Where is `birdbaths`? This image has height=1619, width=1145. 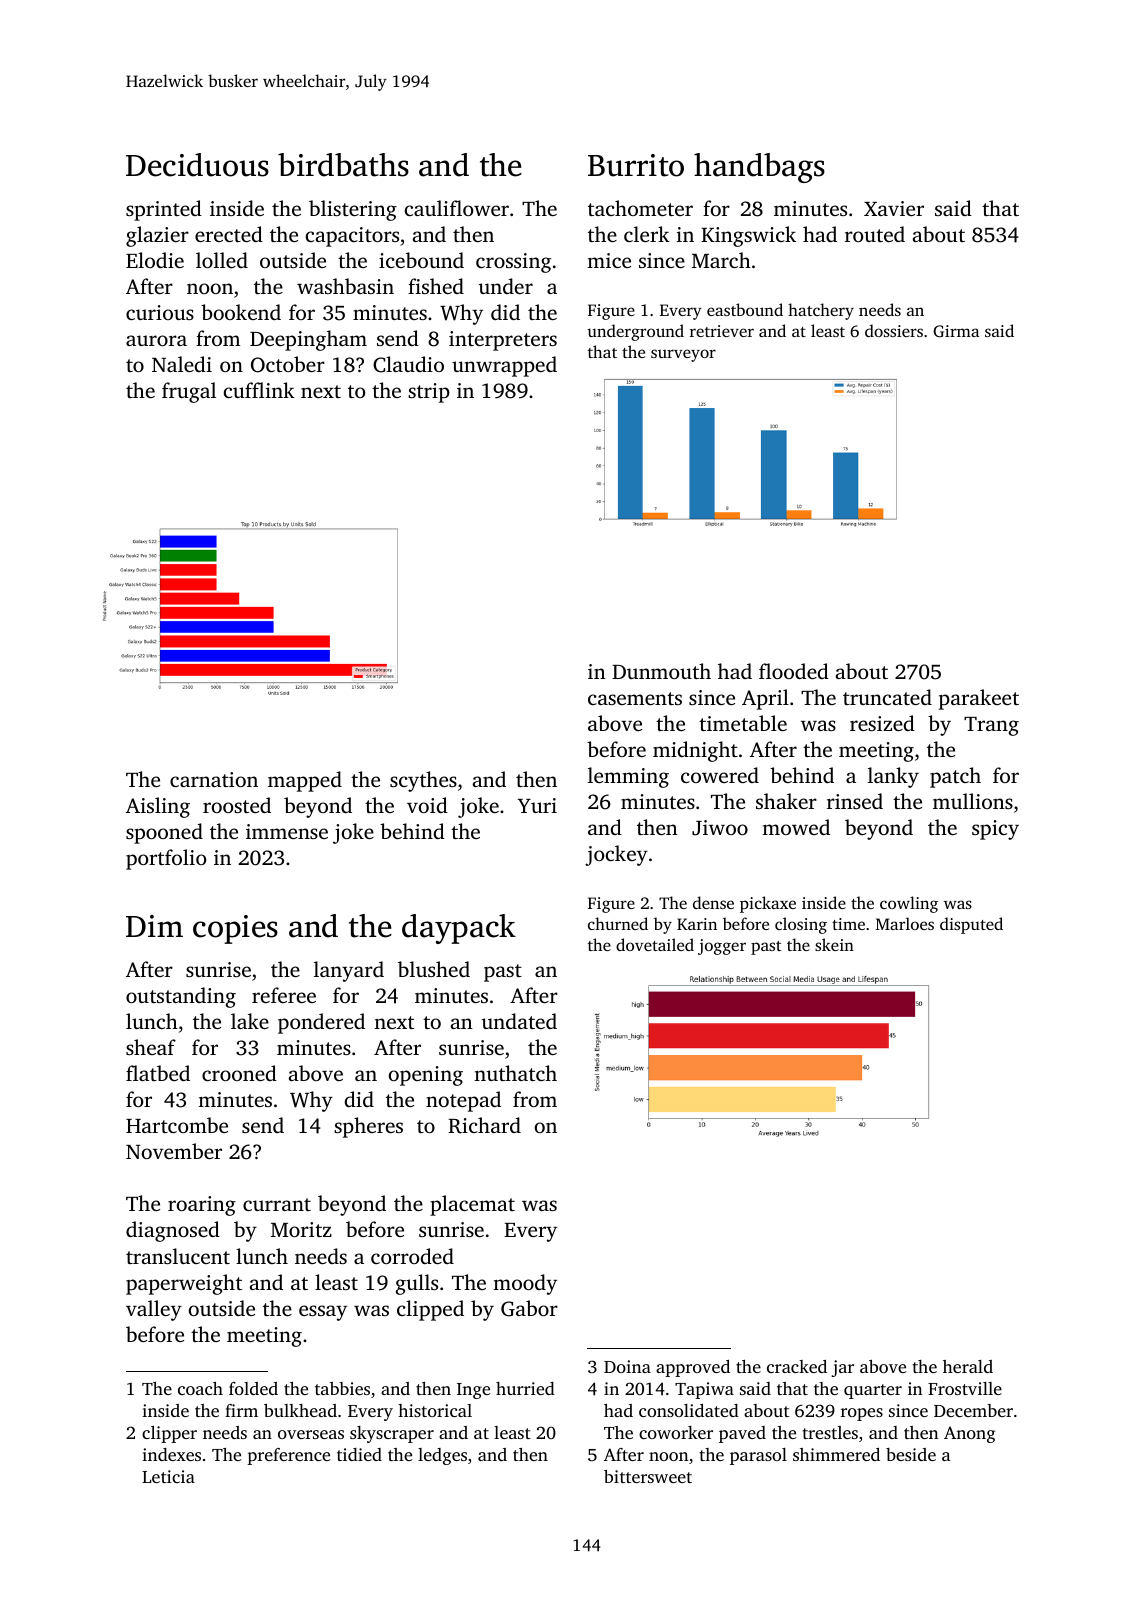 birdbaths is located at coordinates (343, 165).
